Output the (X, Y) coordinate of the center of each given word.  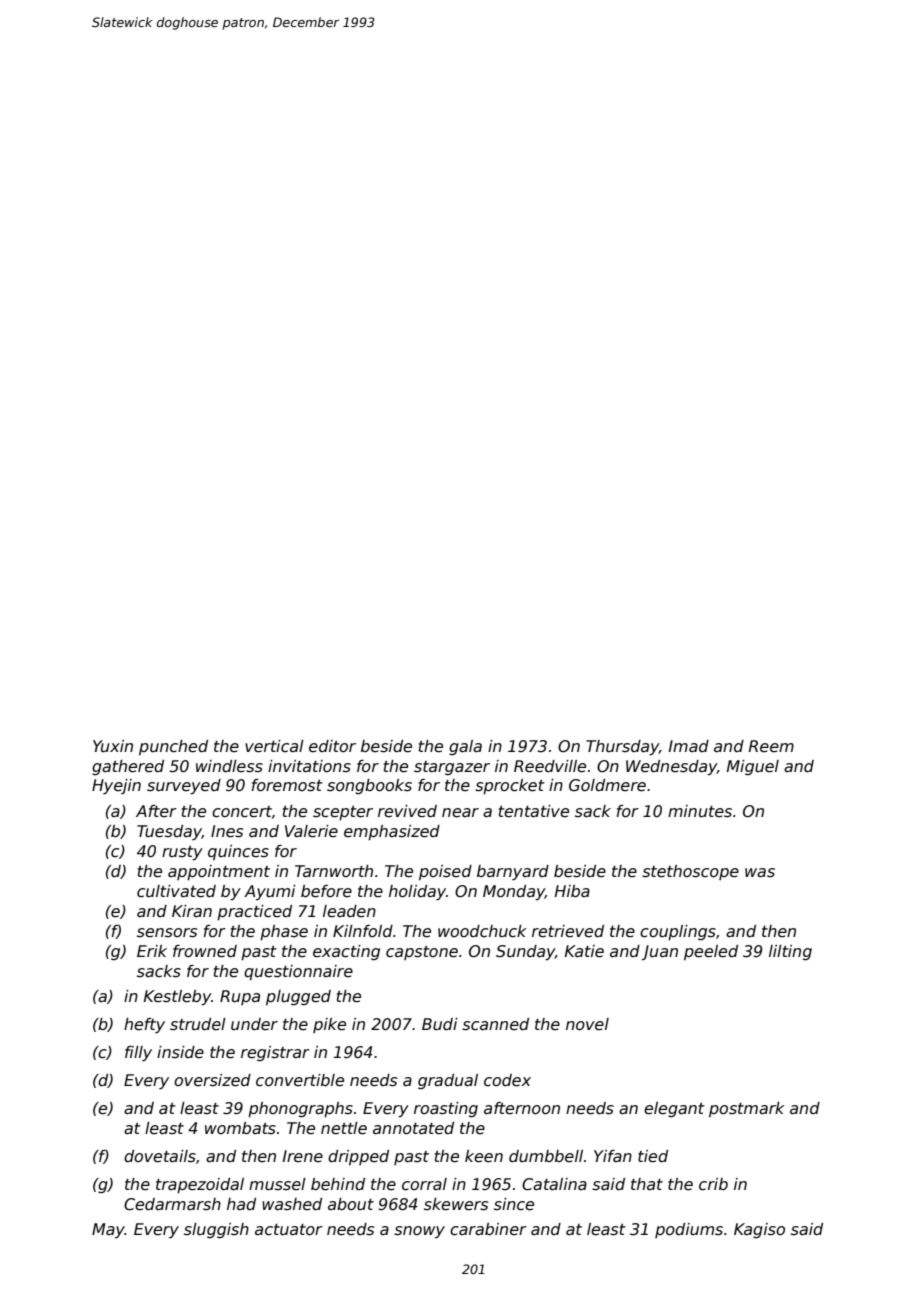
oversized (212, 1080)
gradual (448, 1081)
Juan (660, 952)
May (108, 1230)
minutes (700, 811)
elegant (674, 1109)
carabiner (488, 1229)
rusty (182, 853)
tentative (534, 811)
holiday (417, 892)
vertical (274, 746)
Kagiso (759, 1230)
